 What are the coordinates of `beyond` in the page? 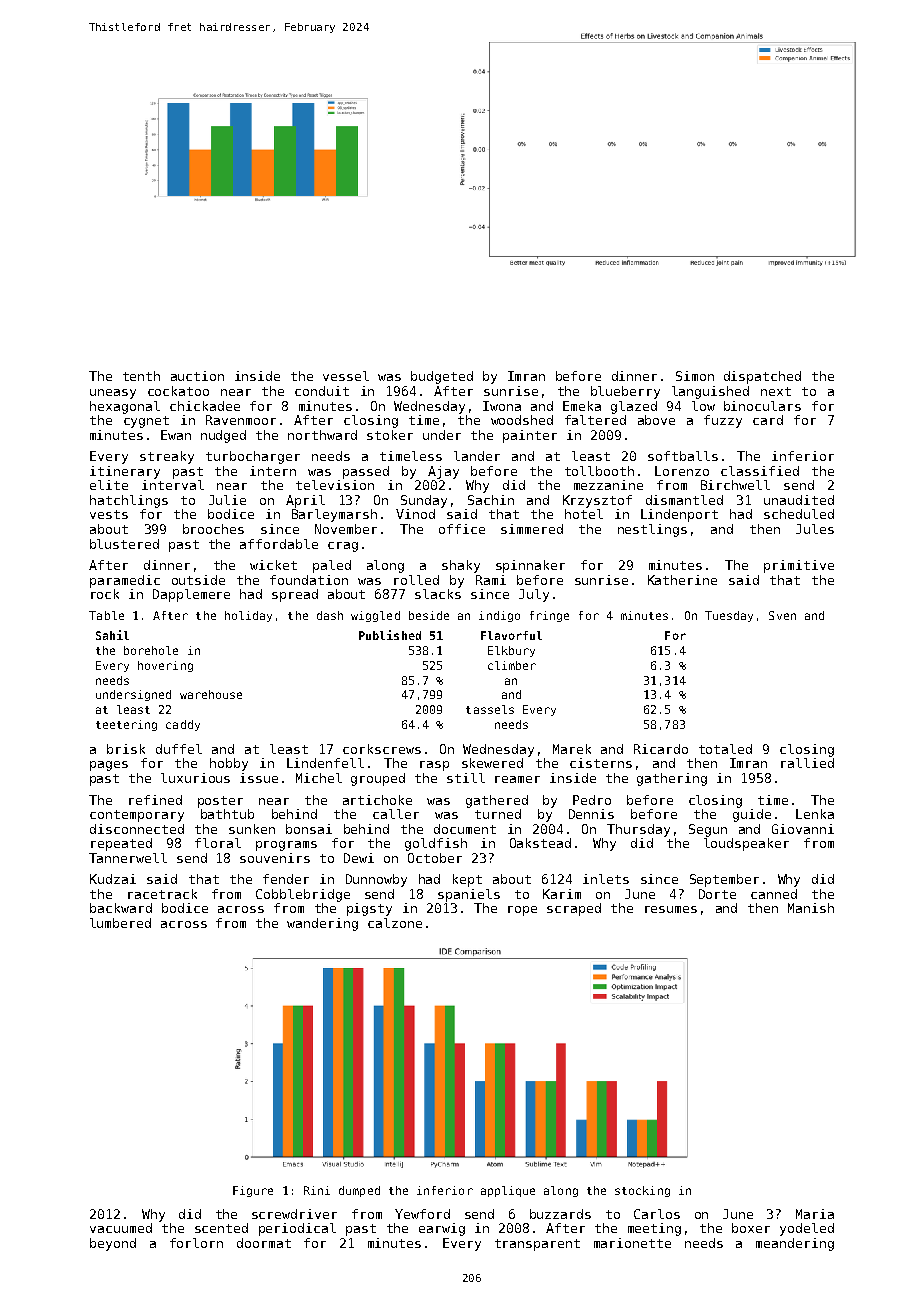 It's located at (113, 1244).
